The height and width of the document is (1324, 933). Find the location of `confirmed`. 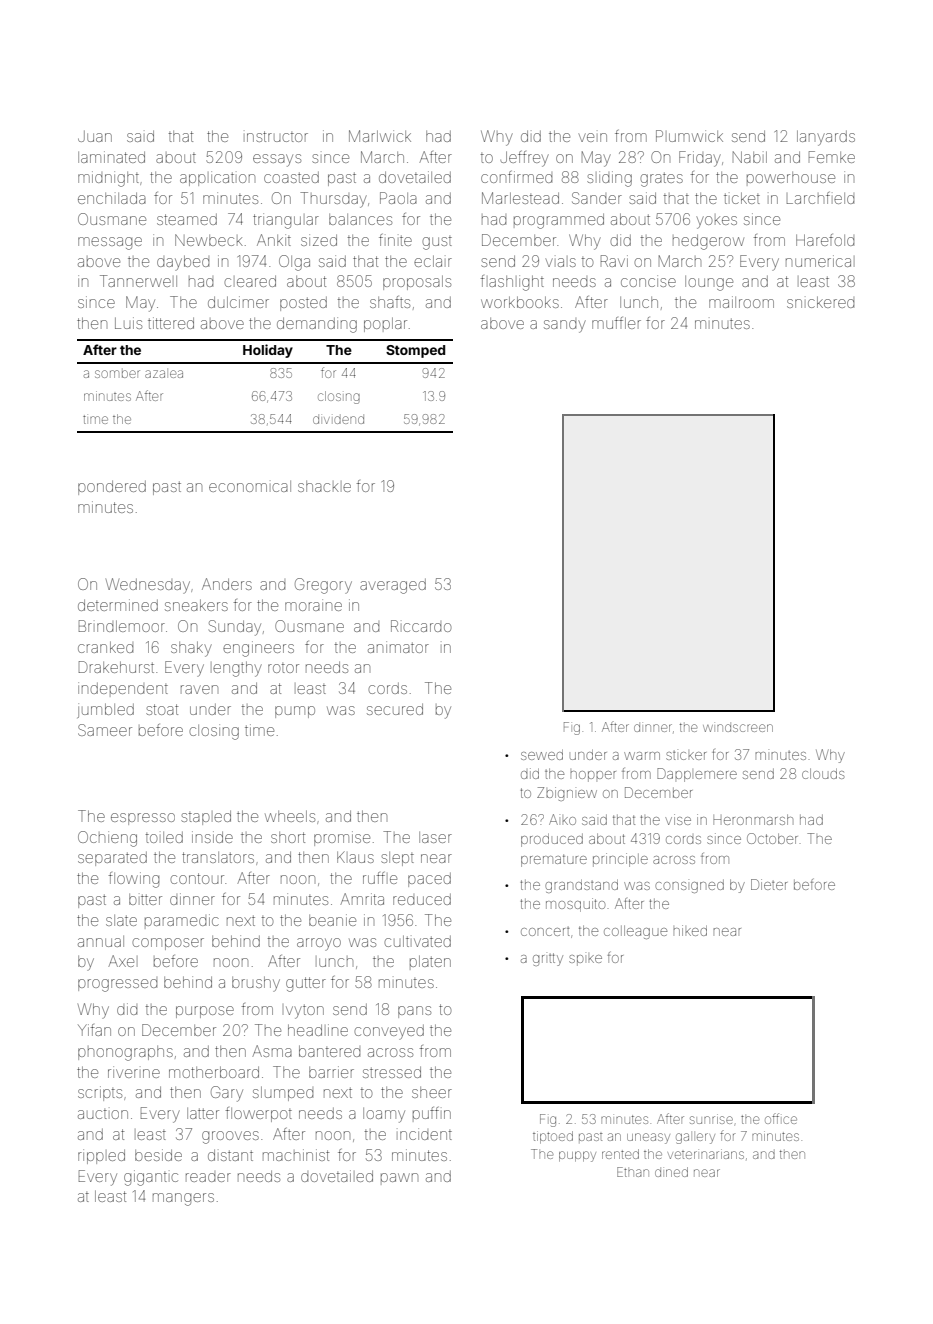

confirmed is located at coordinates (516, 177).
